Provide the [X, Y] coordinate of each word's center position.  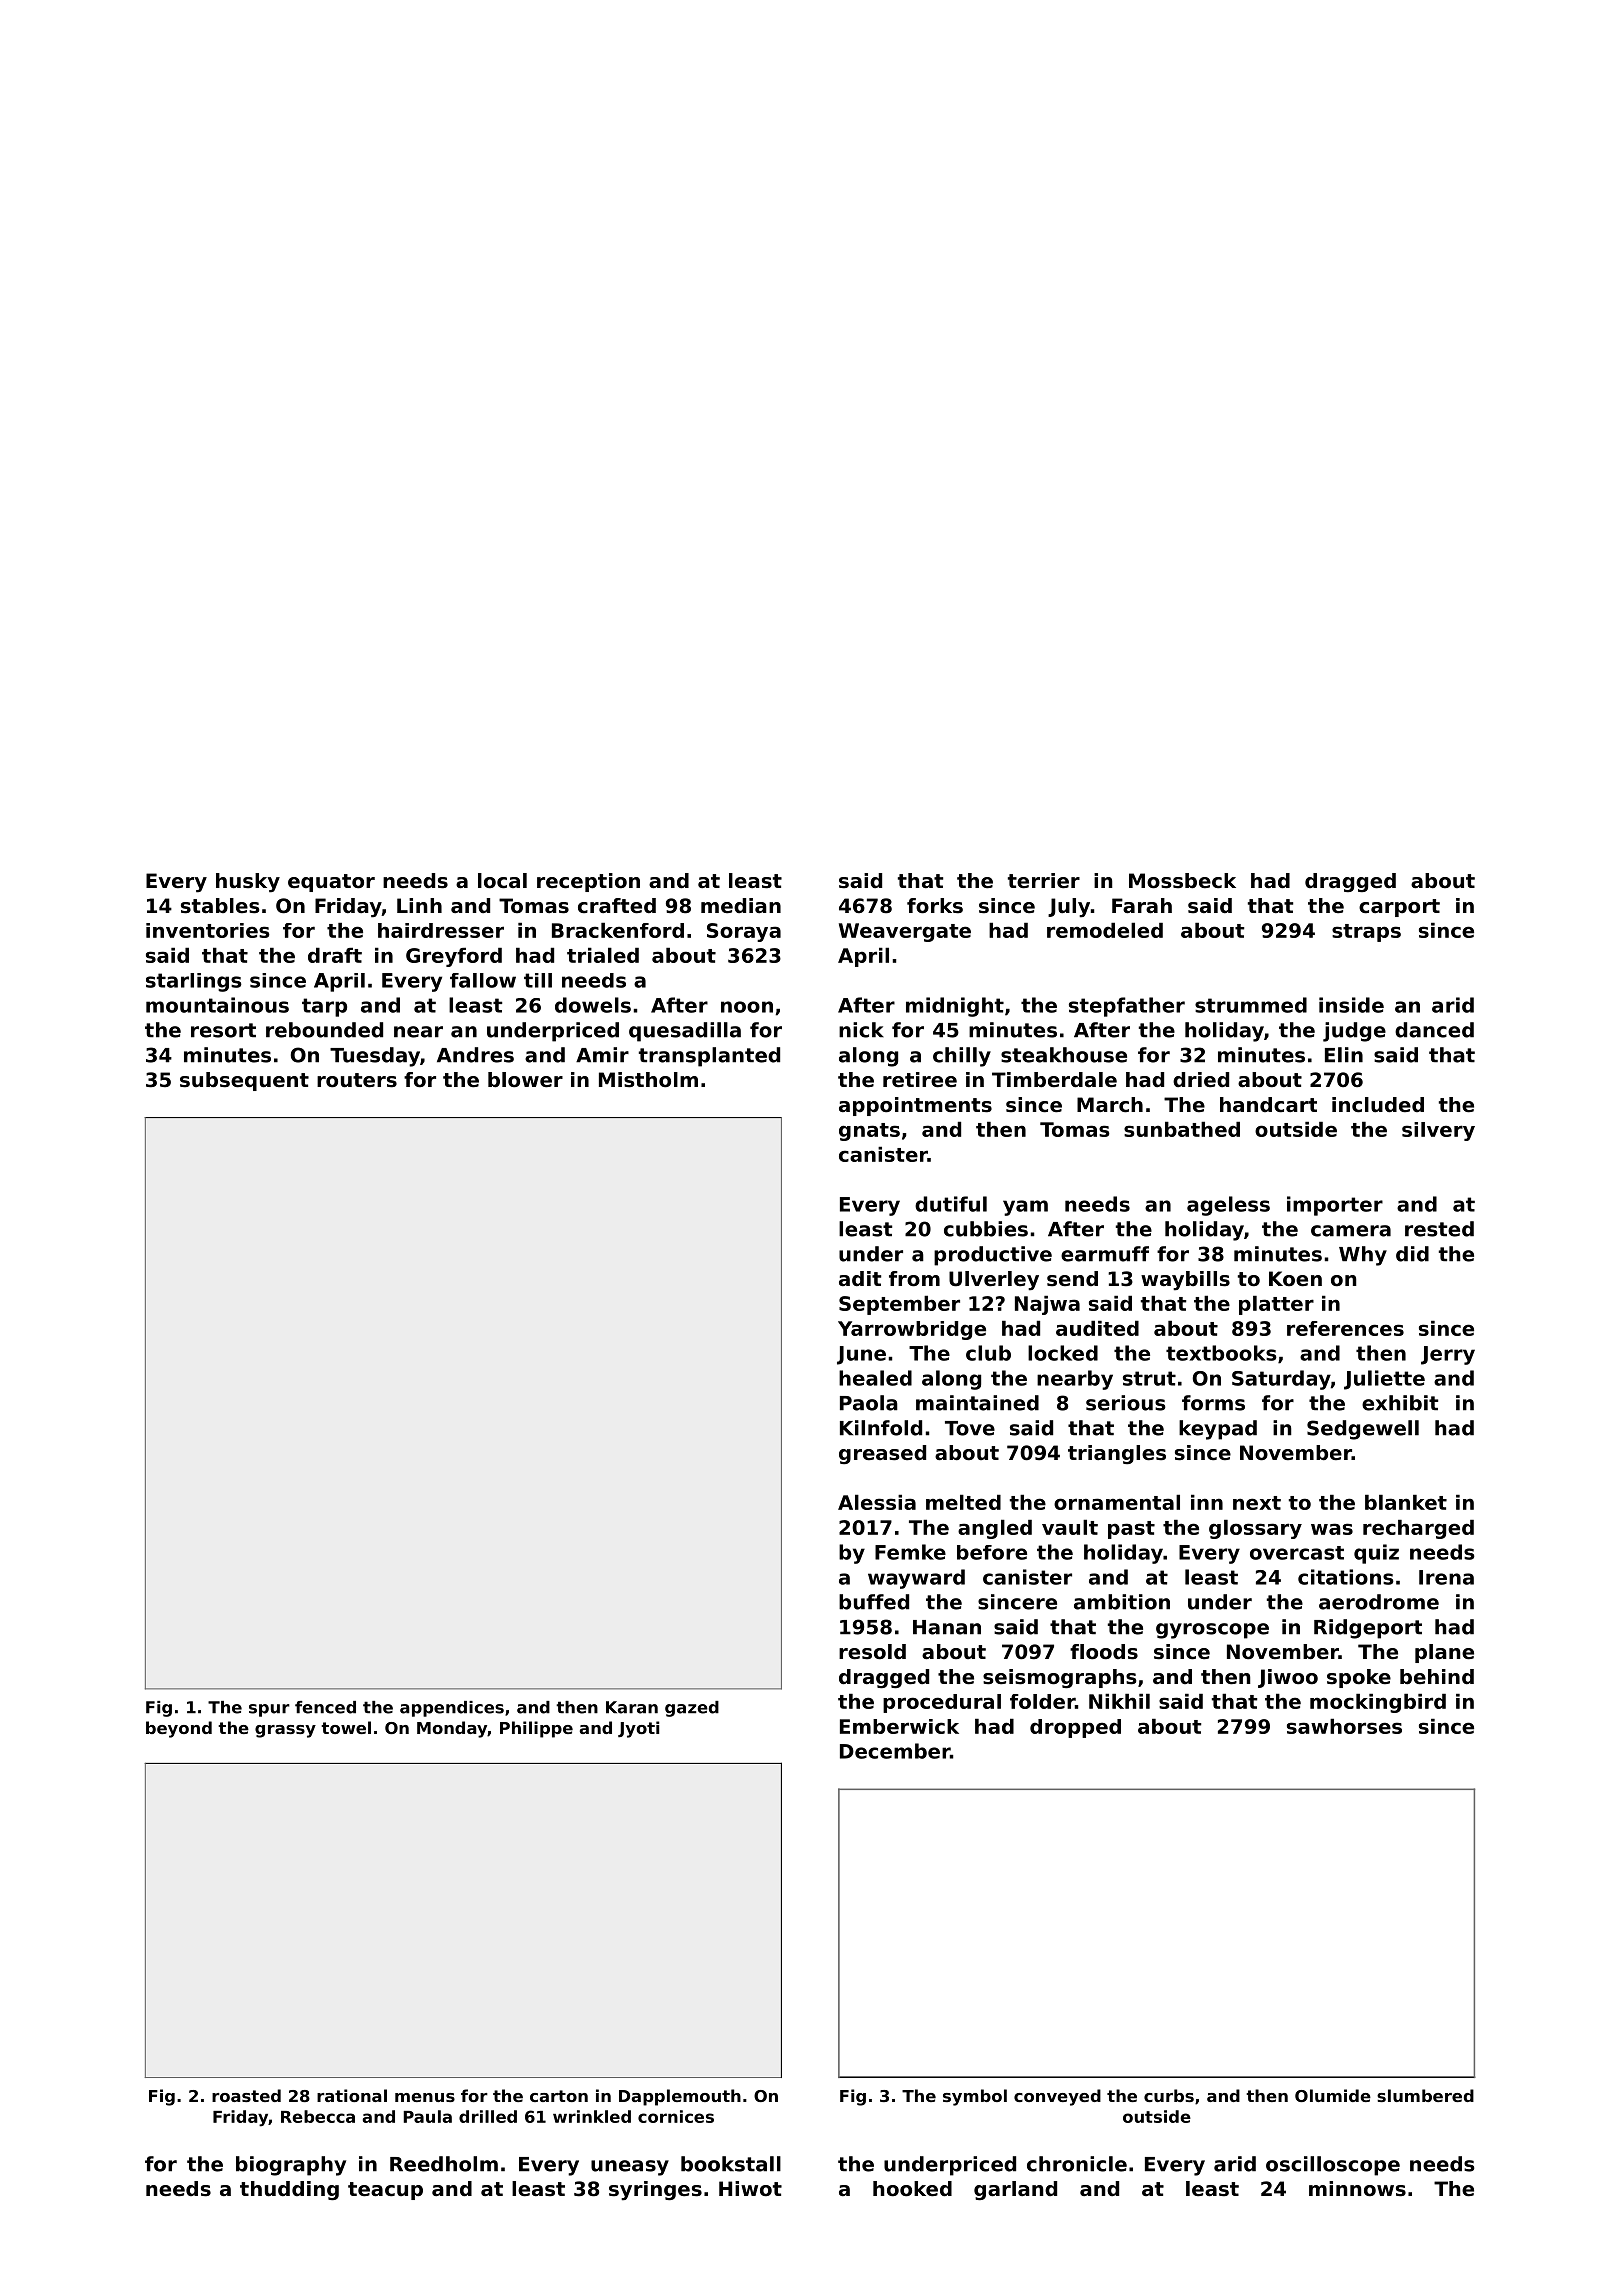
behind [1437, 1677]
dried [1201, 1080]
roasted [246, 2095]
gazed [692, 1709]
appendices [452, 1709]
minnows [1357, 2189]
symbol [975, 2097]
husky [248, 883]
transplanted [709, 1057]
